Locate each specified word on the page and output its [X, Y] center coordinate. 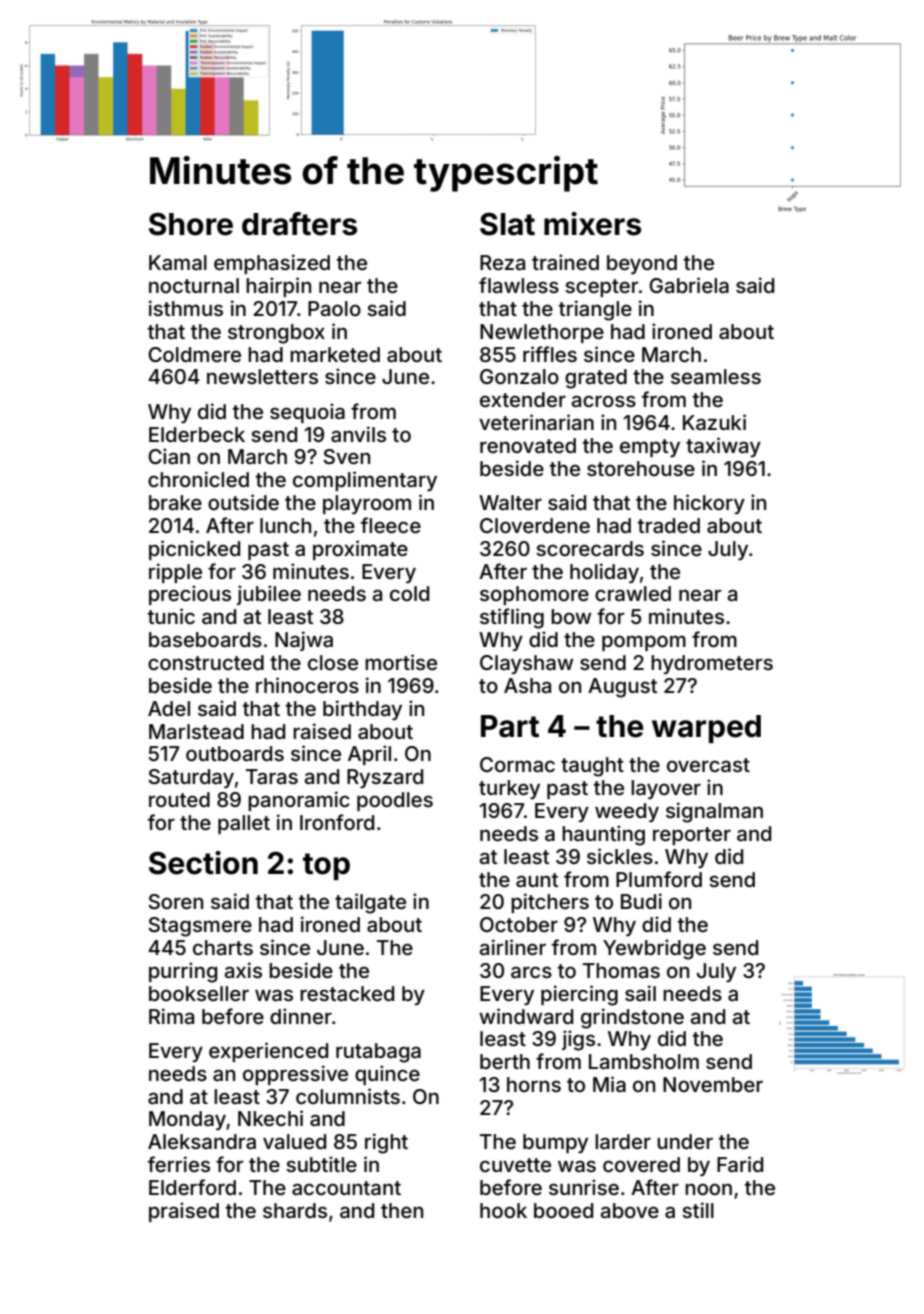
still [698, 1210]
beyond [642, 265]
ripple [175, 573]
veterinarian [536, 422]
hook [503, 1210]
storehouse [641, 468]
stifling [512, 618]
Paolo [334, 308]
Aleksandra [202, 1141]
